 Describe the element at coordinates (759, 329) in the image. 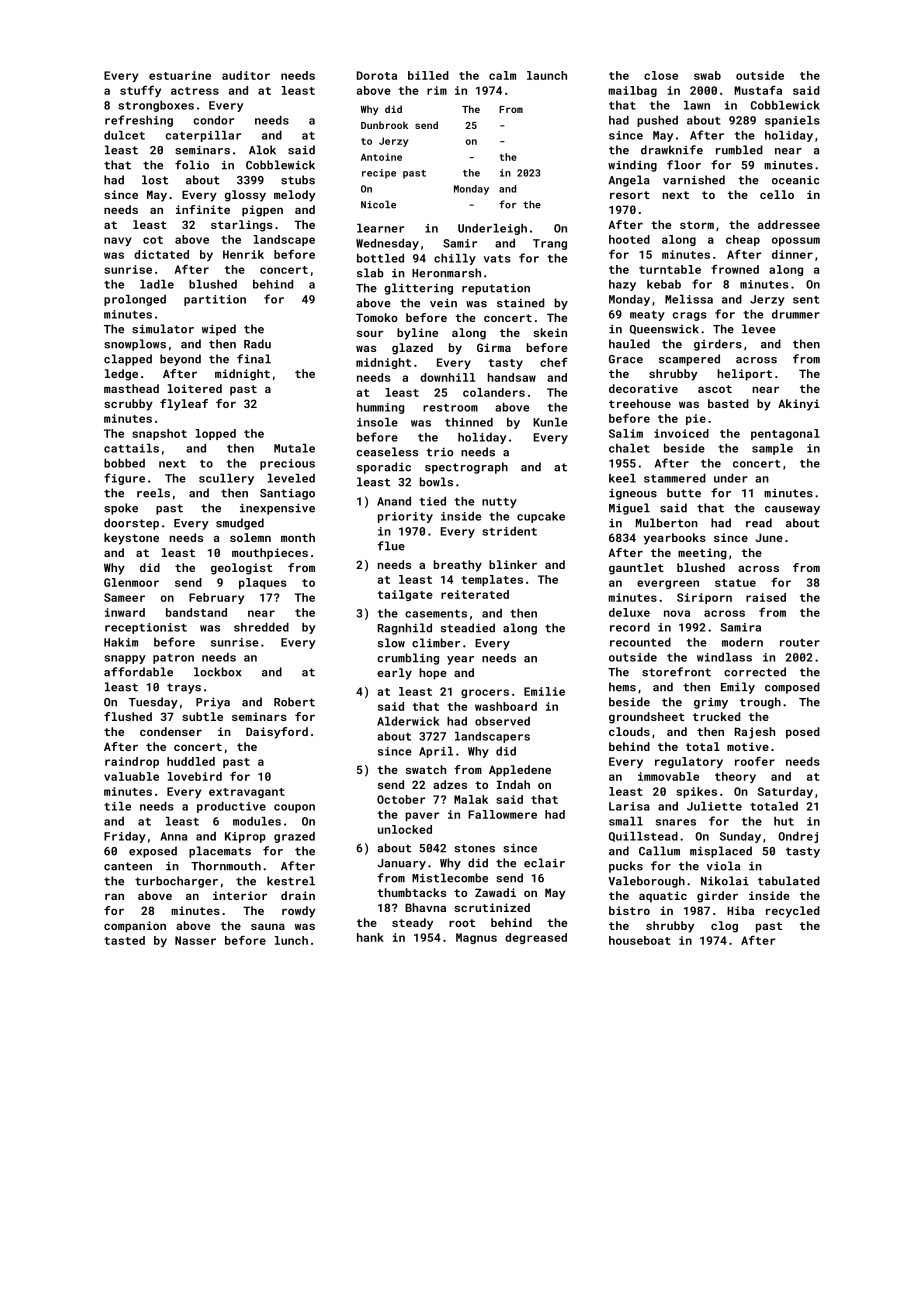

I see `levee` at that location.
